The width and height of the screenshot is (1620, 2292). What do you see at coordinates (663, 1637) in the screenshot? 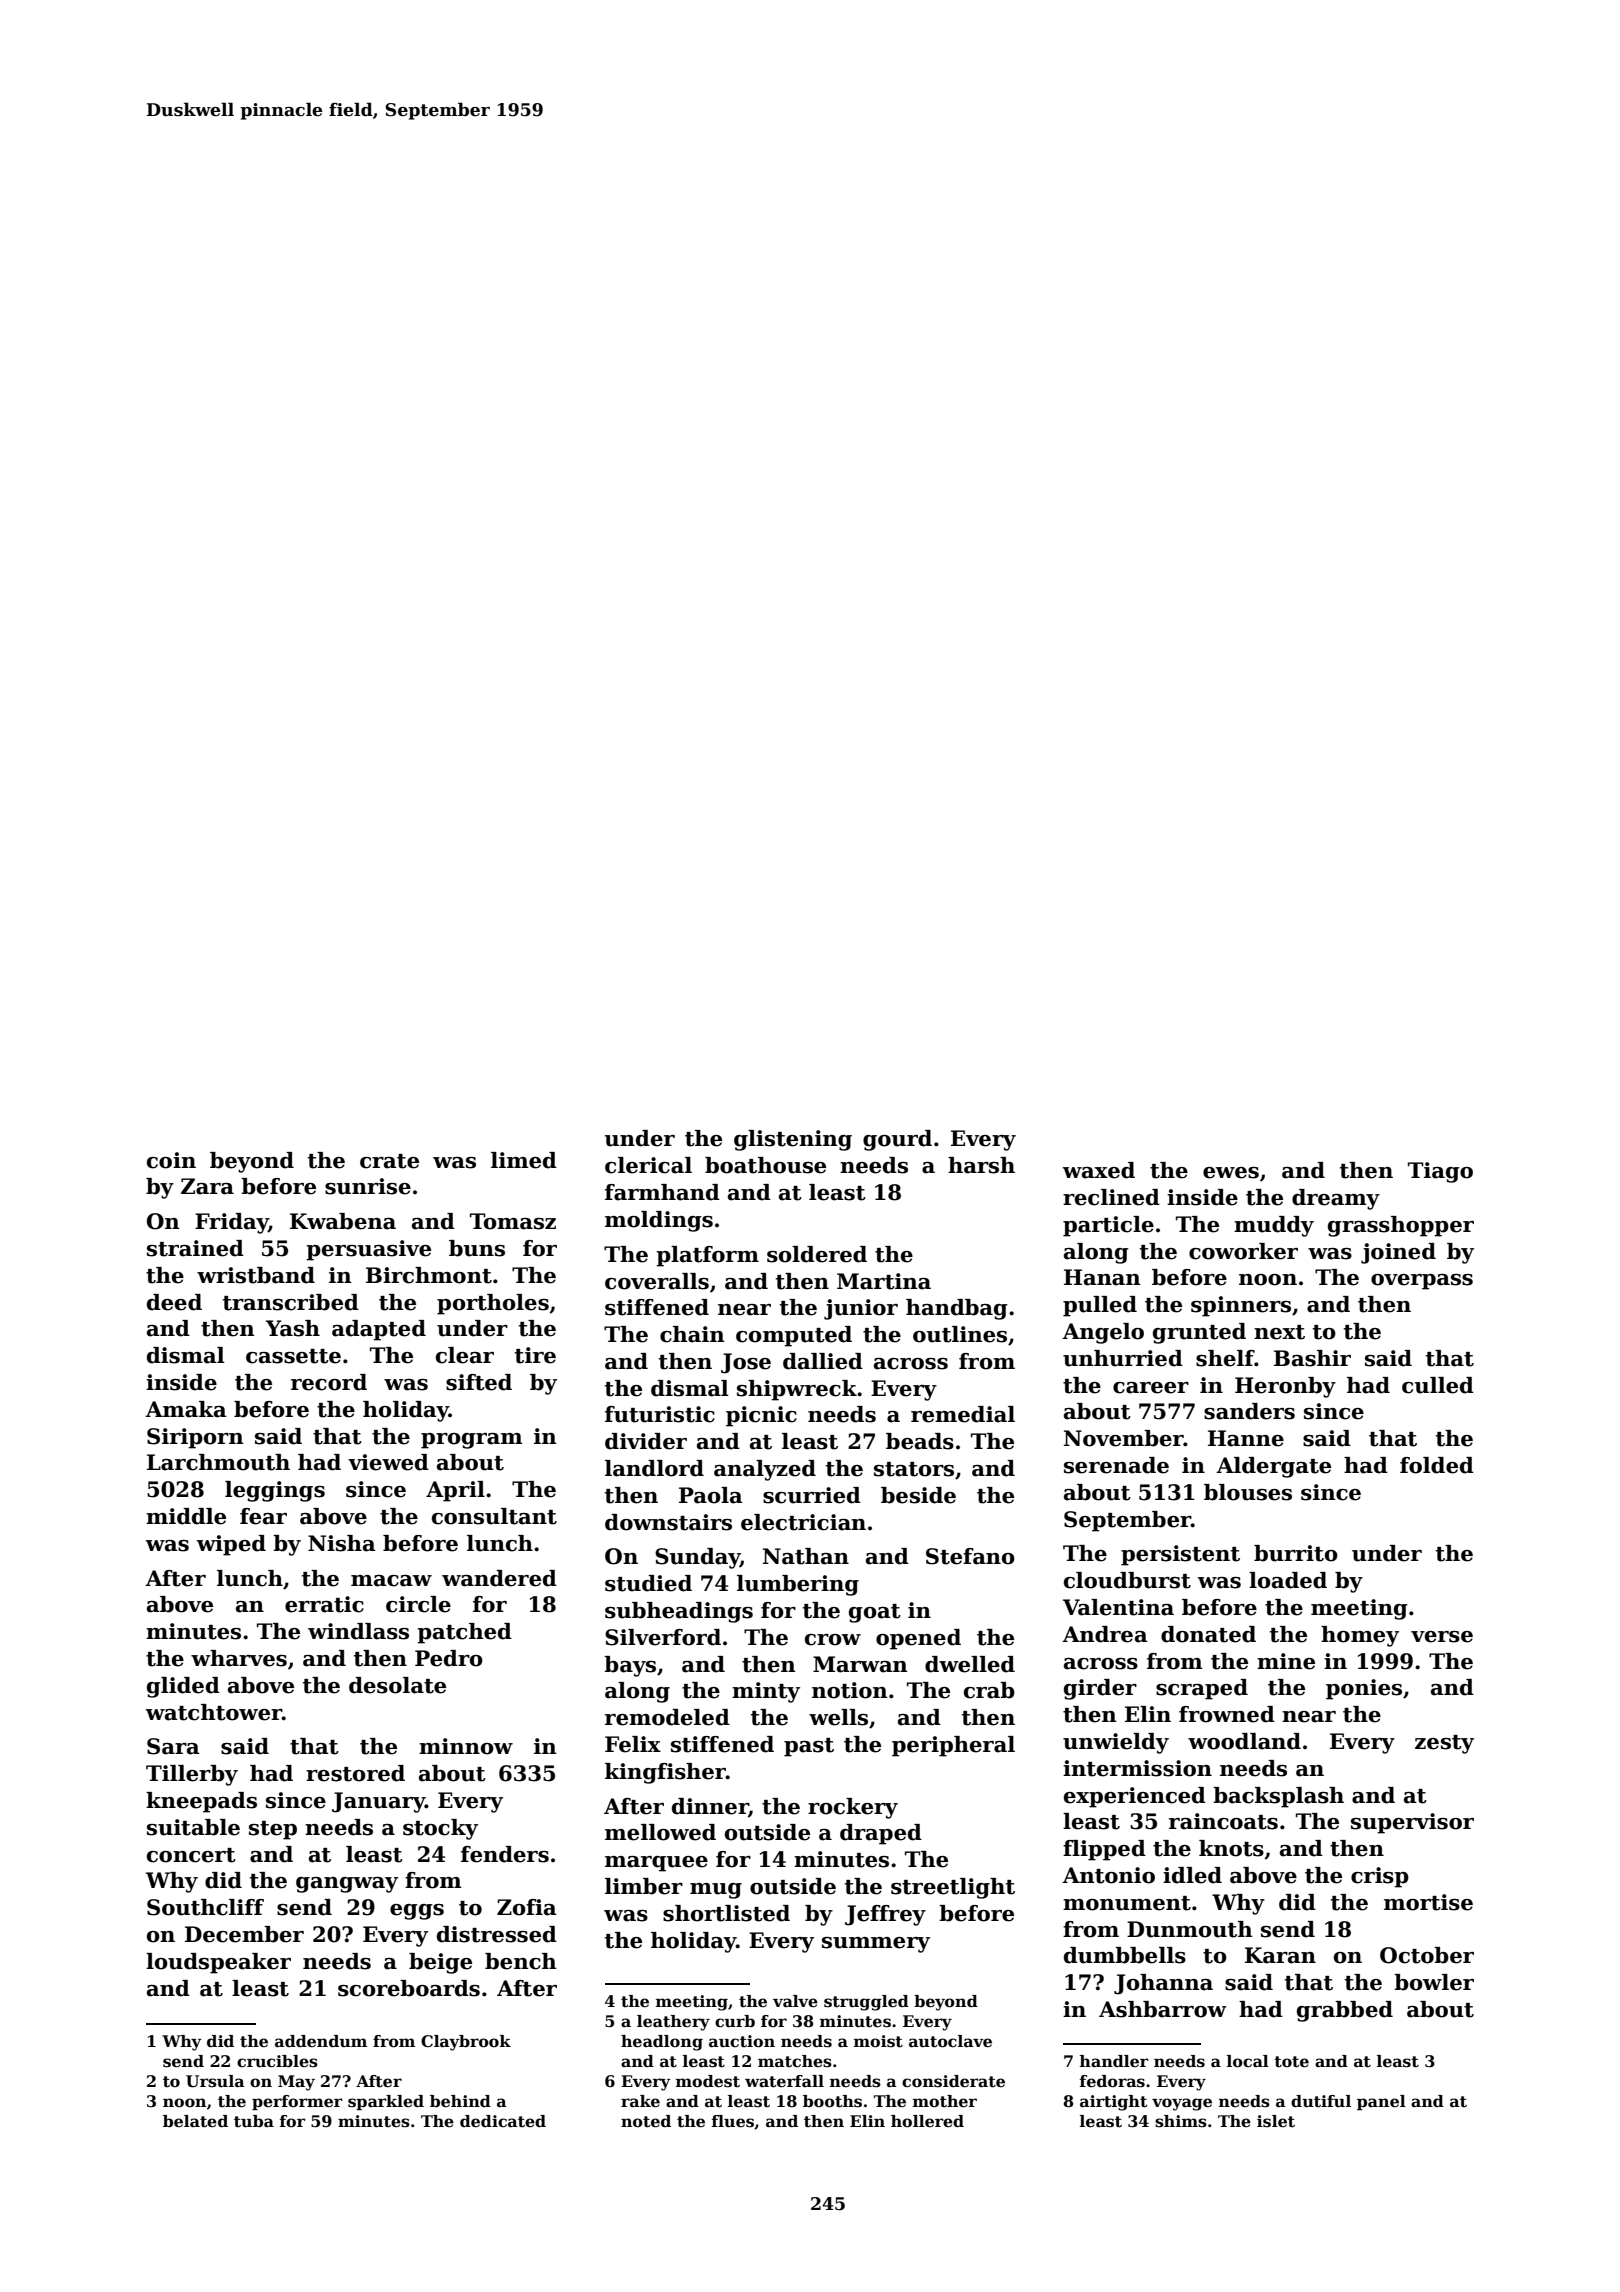
I see `Silverford` at bounding box center [663, 1637].
